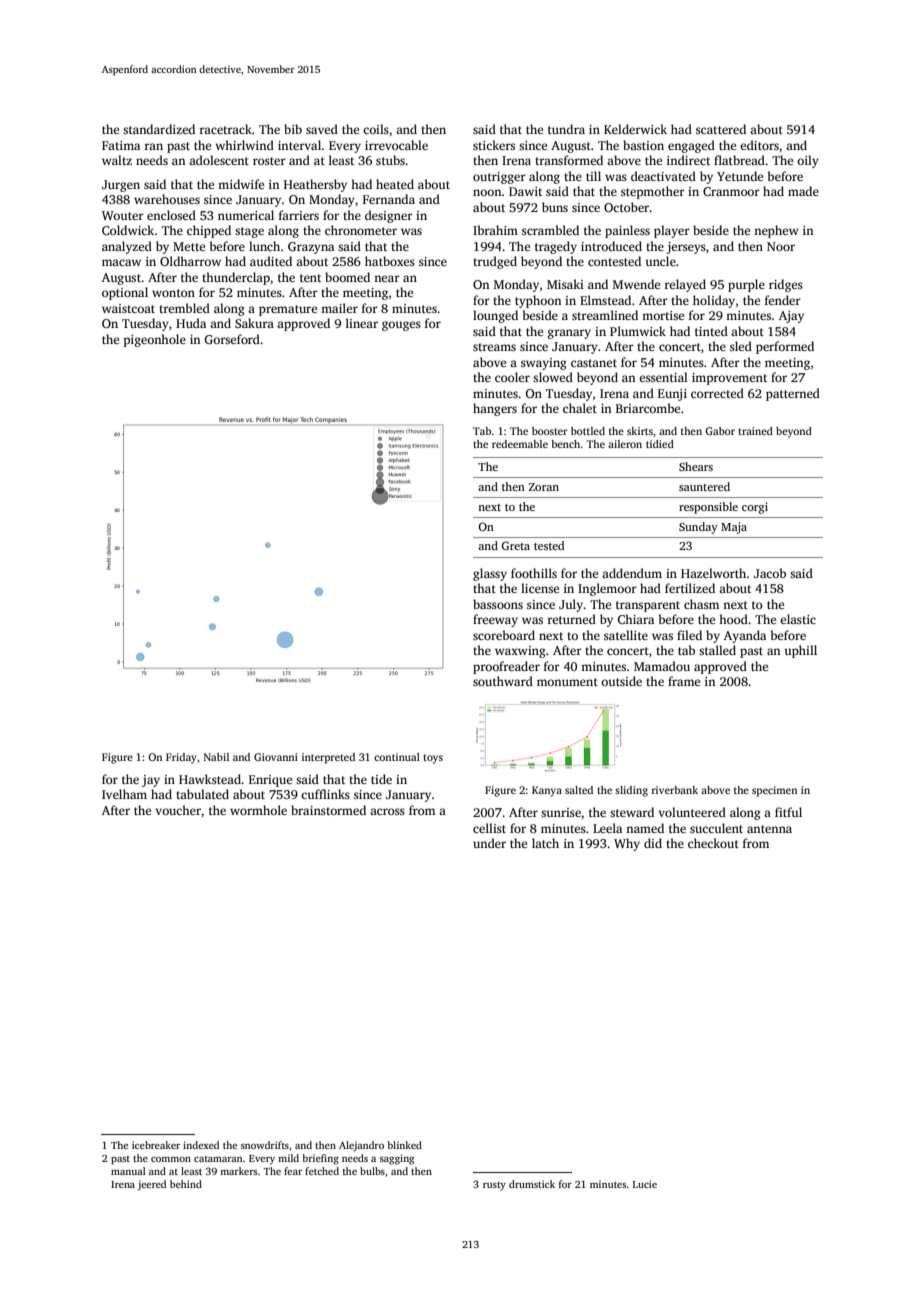  Describe the element at coordinates (293, 1171) in the page. I see `fear` at that location.
